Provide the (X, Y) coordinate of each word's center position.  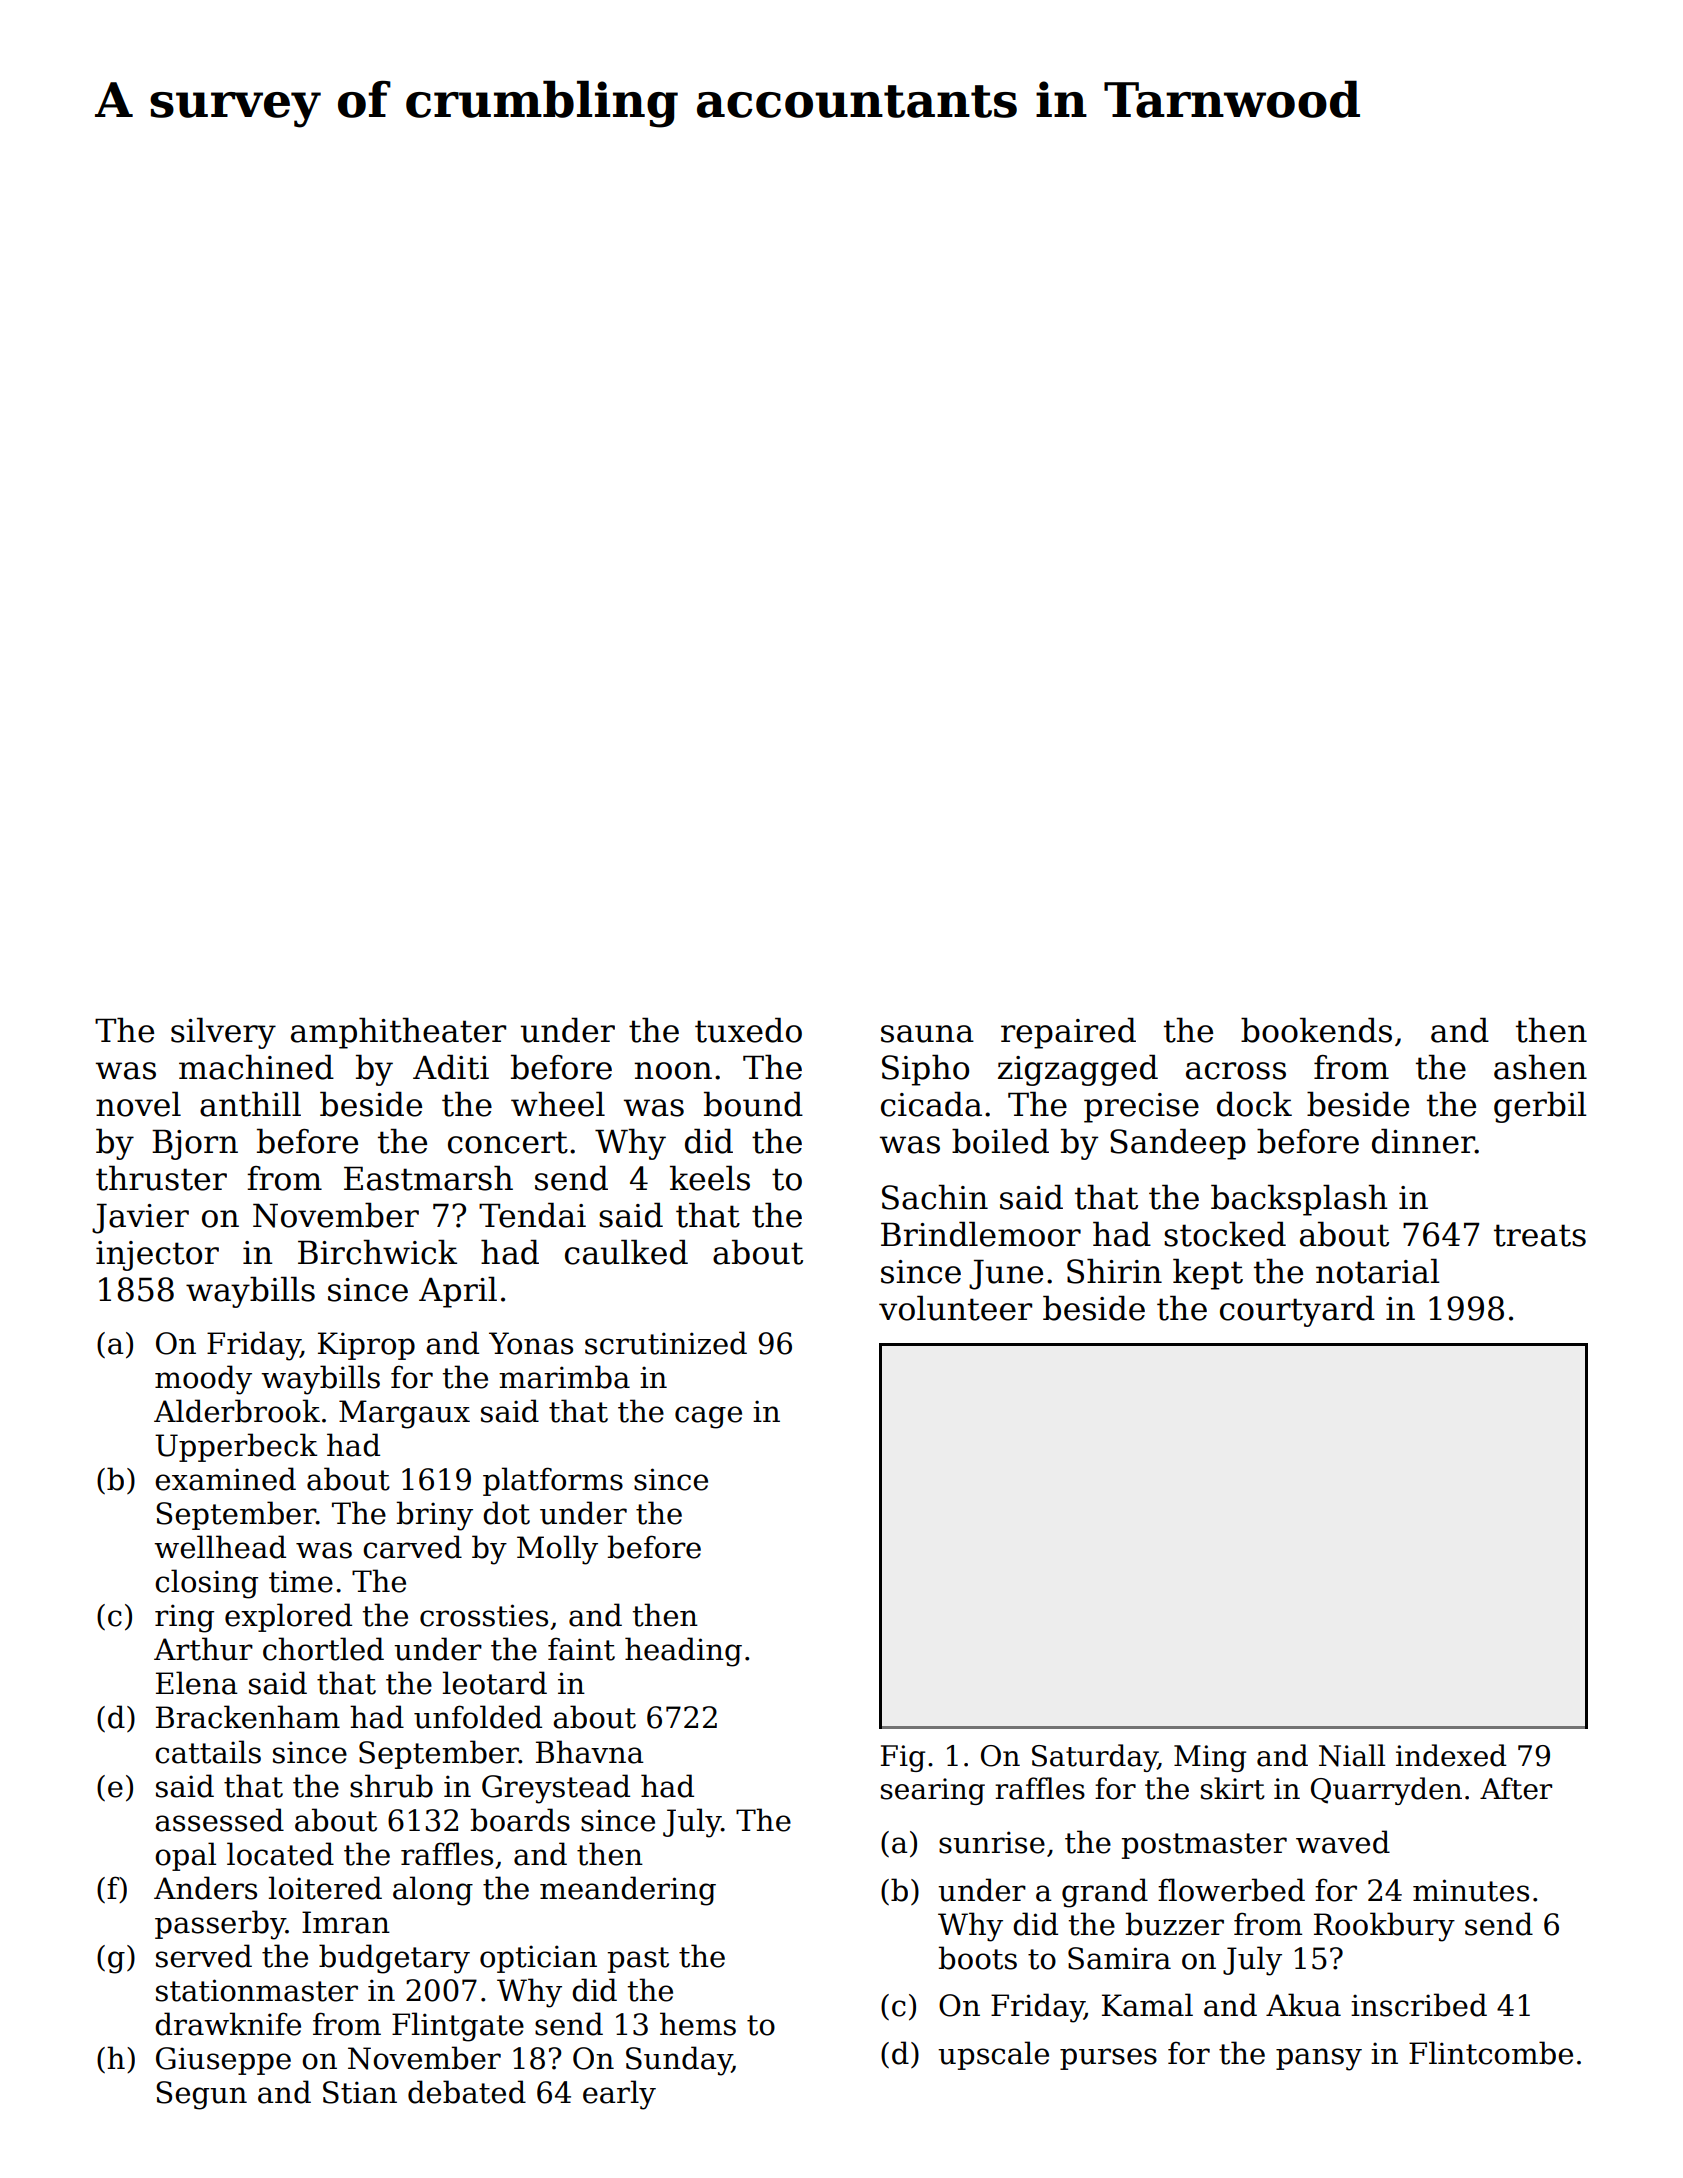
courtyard (1297, 1311)
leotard (495, 1683)
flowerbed (1231, 1890)
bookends (1316, 1030)
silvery (223, 1033)
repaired (1068, 1033)
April (458, 1292)
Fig (903, 1758)
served (204, 1956)
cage (708, 1417)
